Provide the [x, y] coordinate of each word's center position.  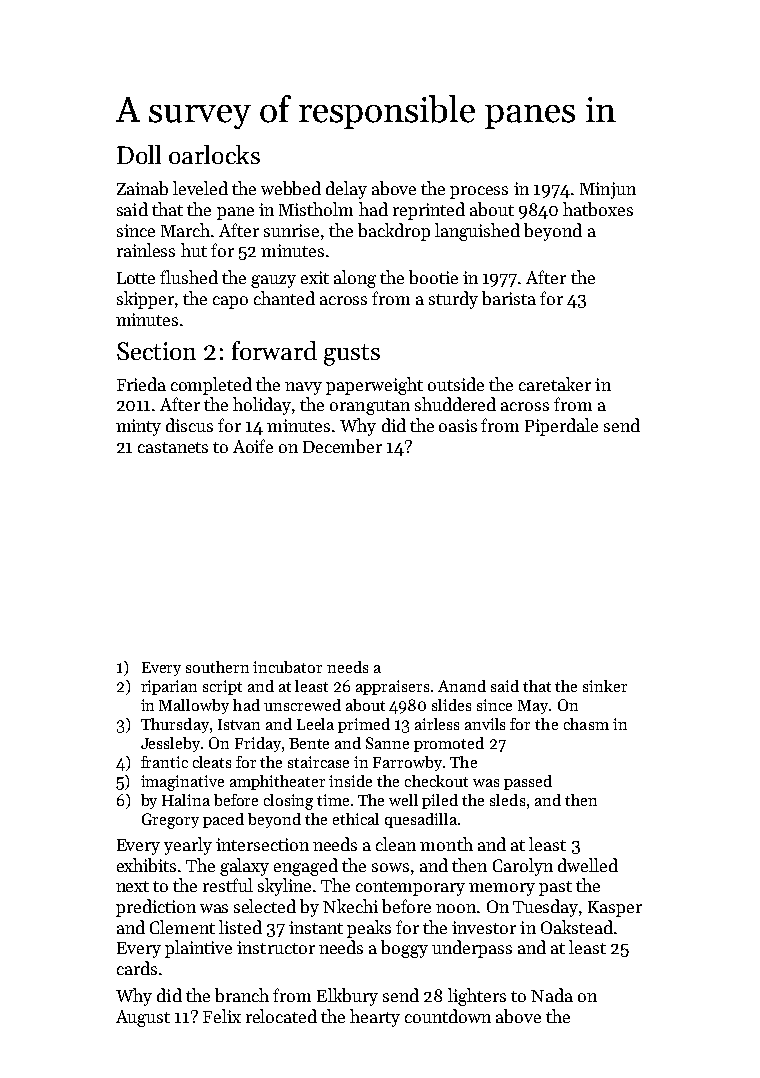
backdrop [394, 232]
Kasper [615, 909]
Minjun [608, 190]
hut [194, 250]
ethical [356, 819]
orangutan [370, 407]
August [143, 1018]
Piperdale [561, 427]
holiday [262, 406]
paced [223, 820]
